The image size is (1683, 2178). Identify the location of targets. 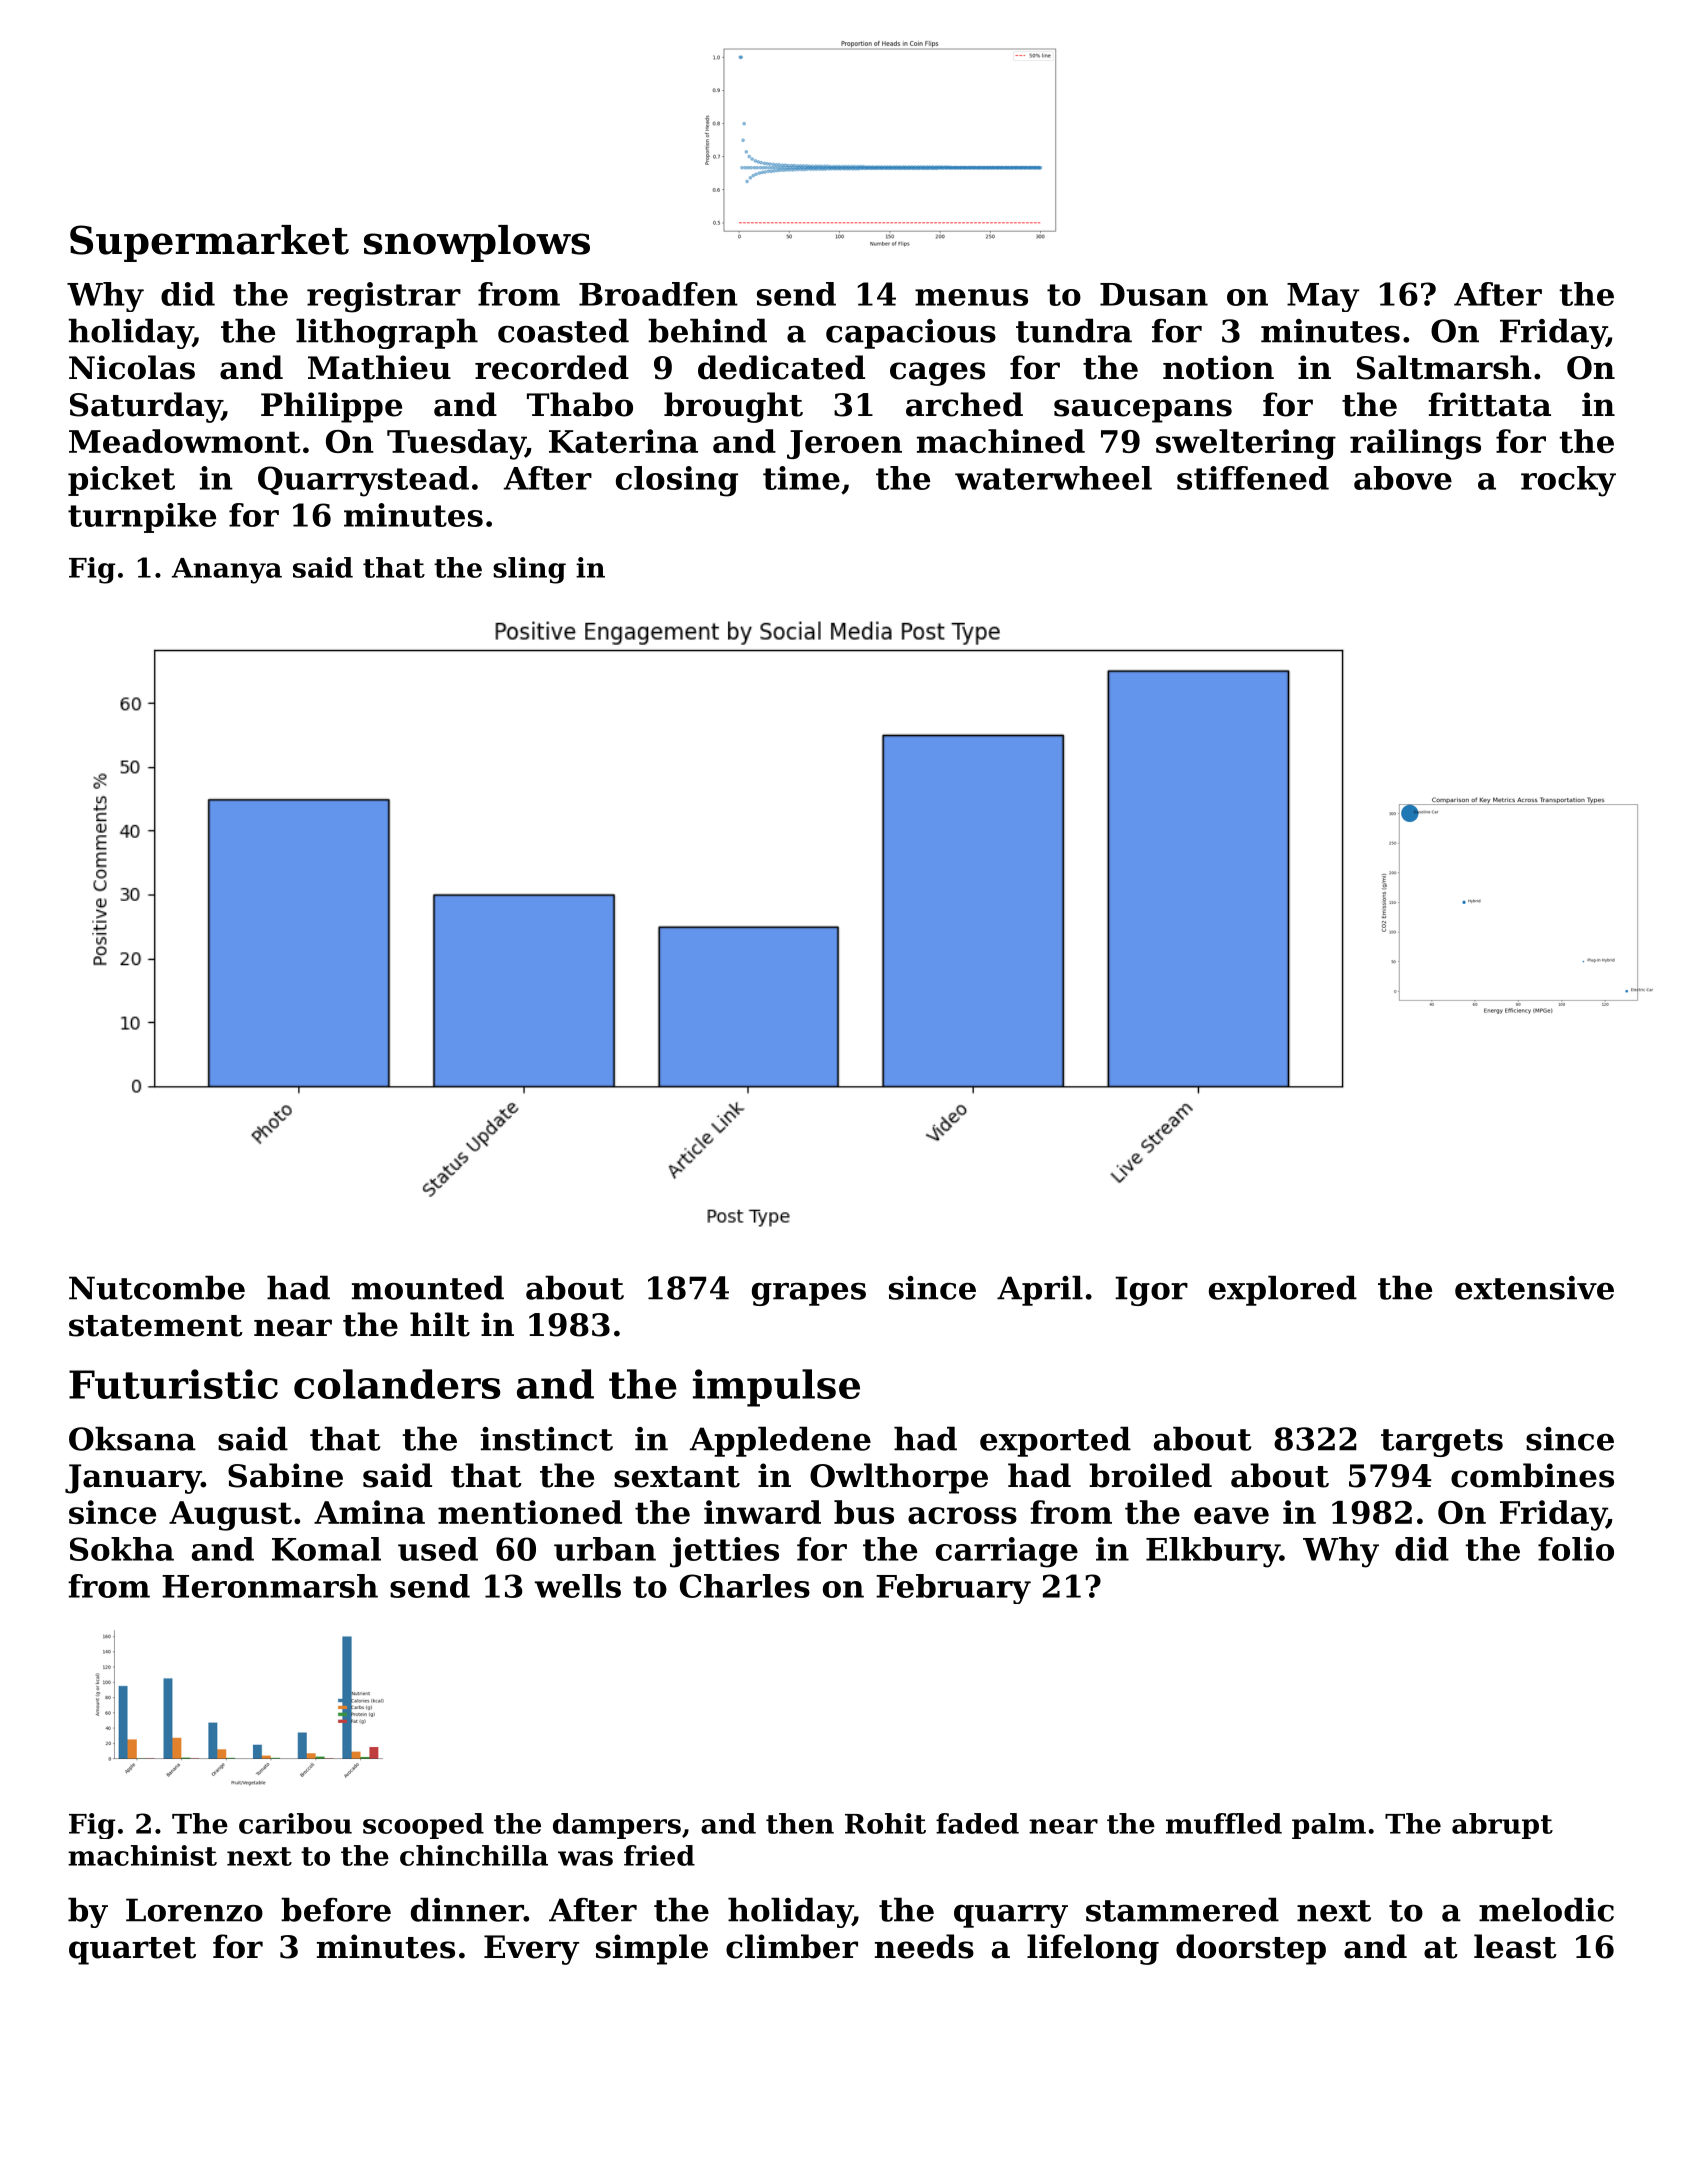
(1442, 1443).
